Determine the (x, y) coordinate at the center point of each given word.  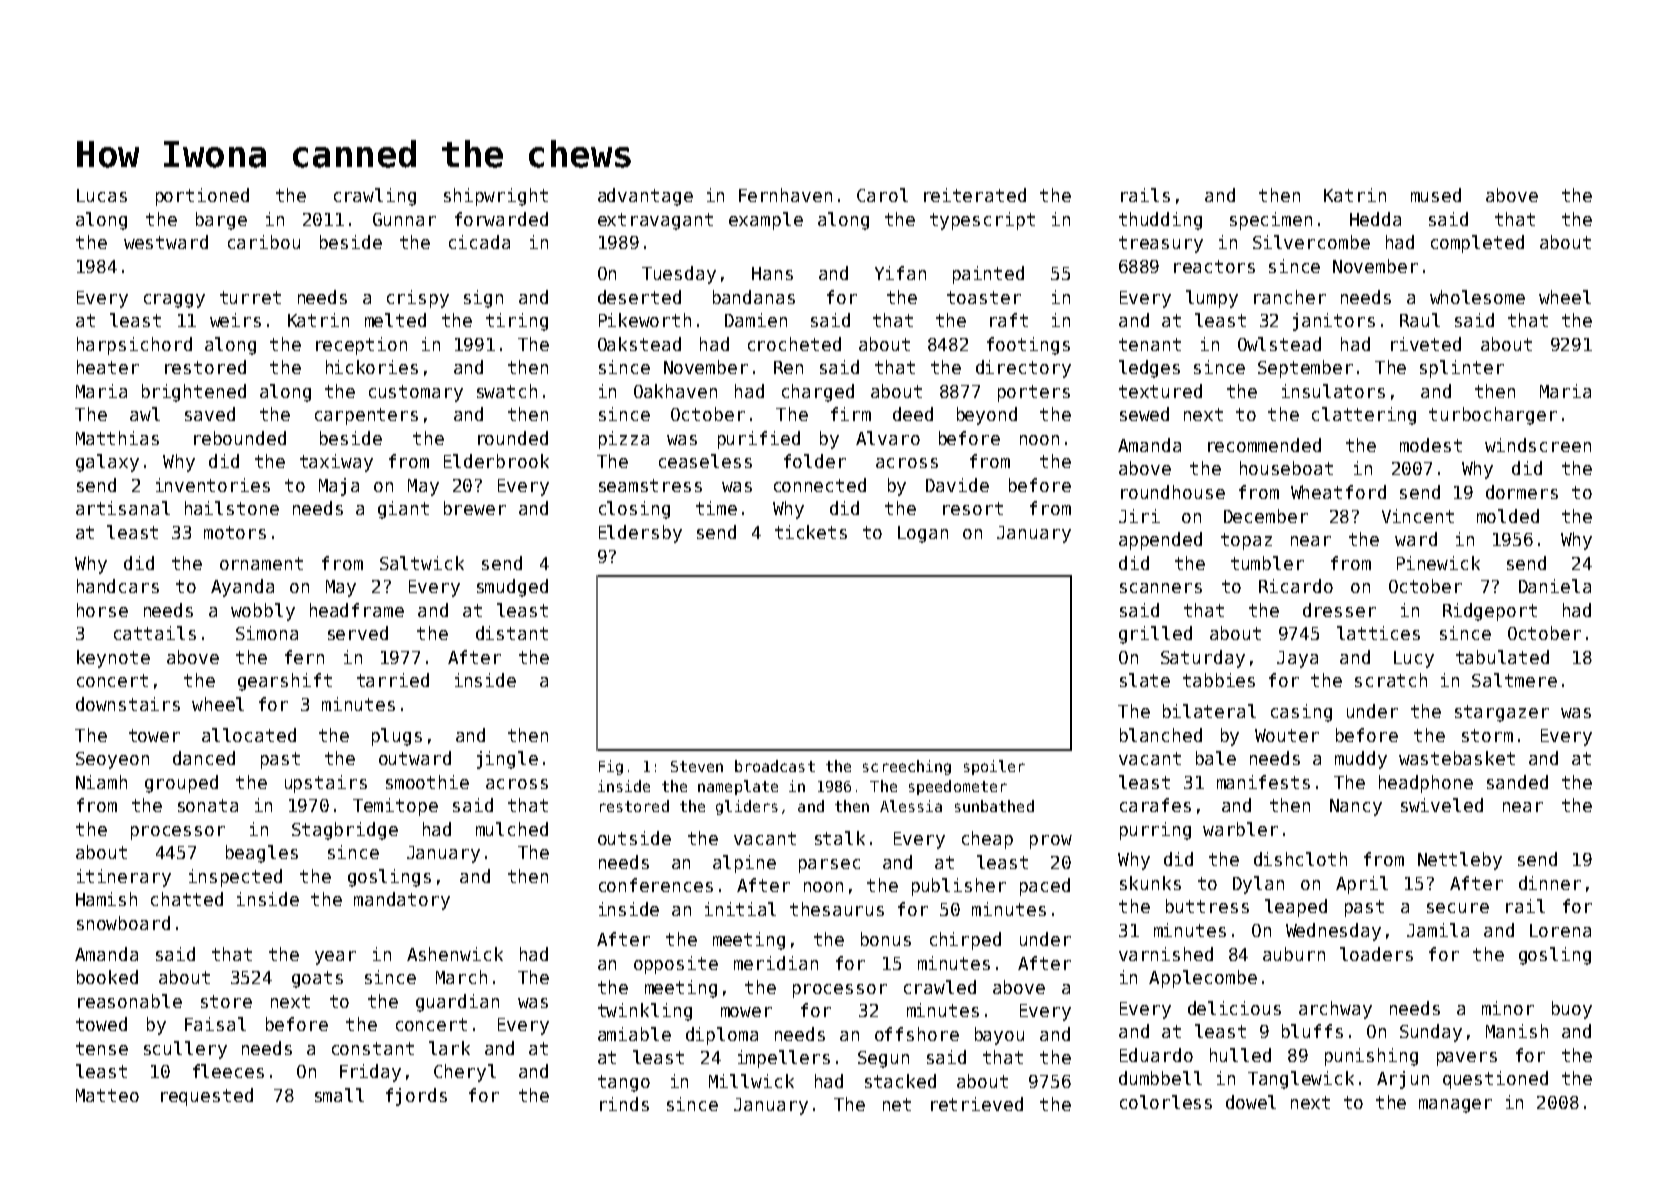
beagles (262, 854)
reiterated (975, 195)
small (339, 1095)
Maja (339, 487)
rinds (624, 1104)
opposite (676, 965)
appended (1160, 541)
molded (1508, 516)
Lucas (102, 195)
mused (1436, 195)
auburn (1294, 954)
